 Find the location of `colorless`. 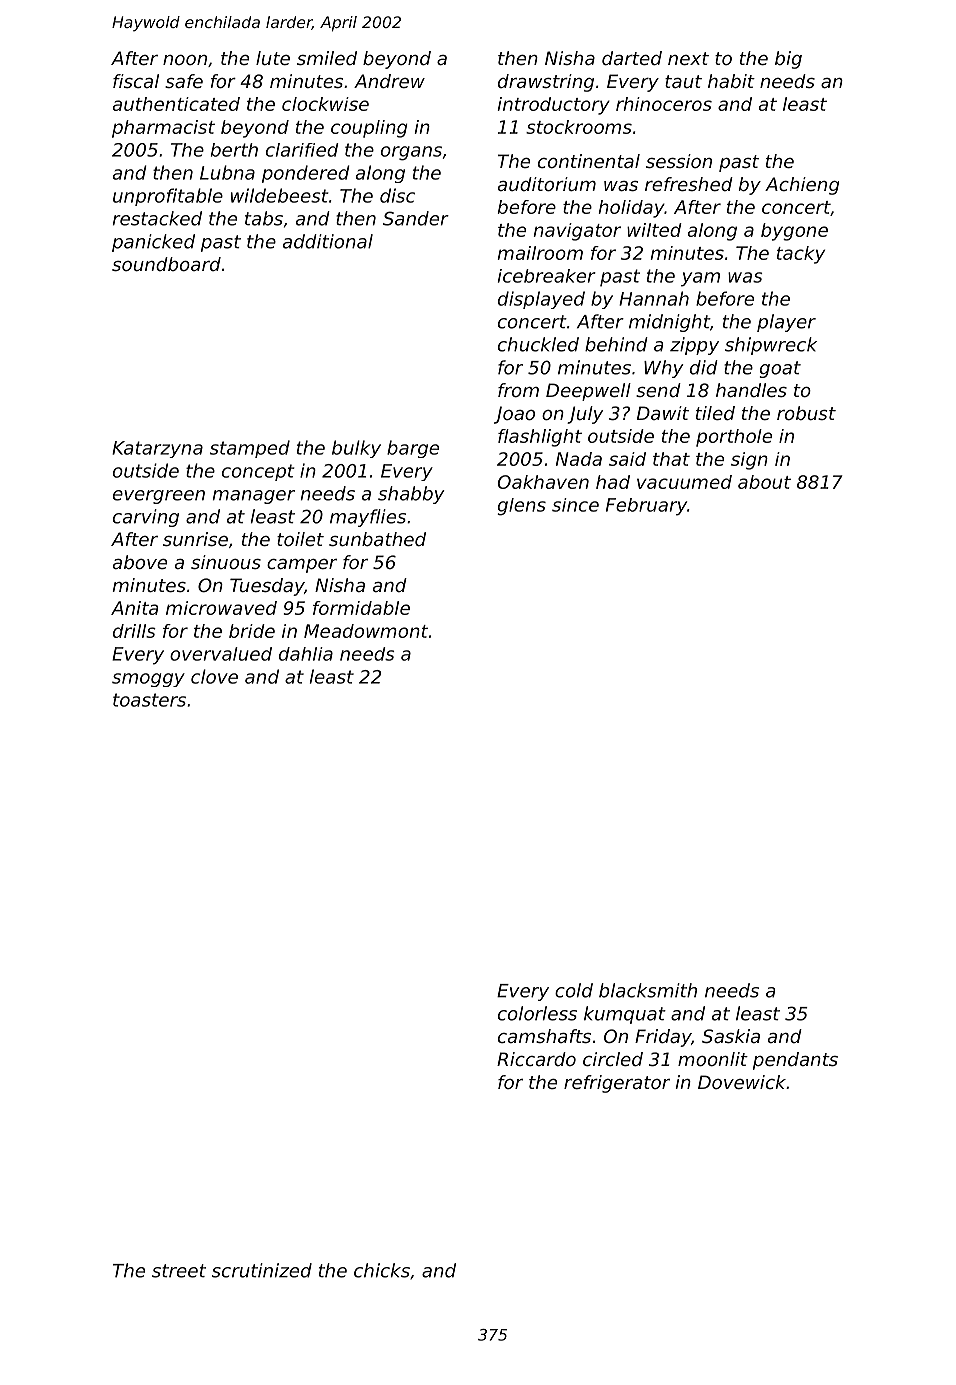

colorless is located at coordinates (537, 1013).
